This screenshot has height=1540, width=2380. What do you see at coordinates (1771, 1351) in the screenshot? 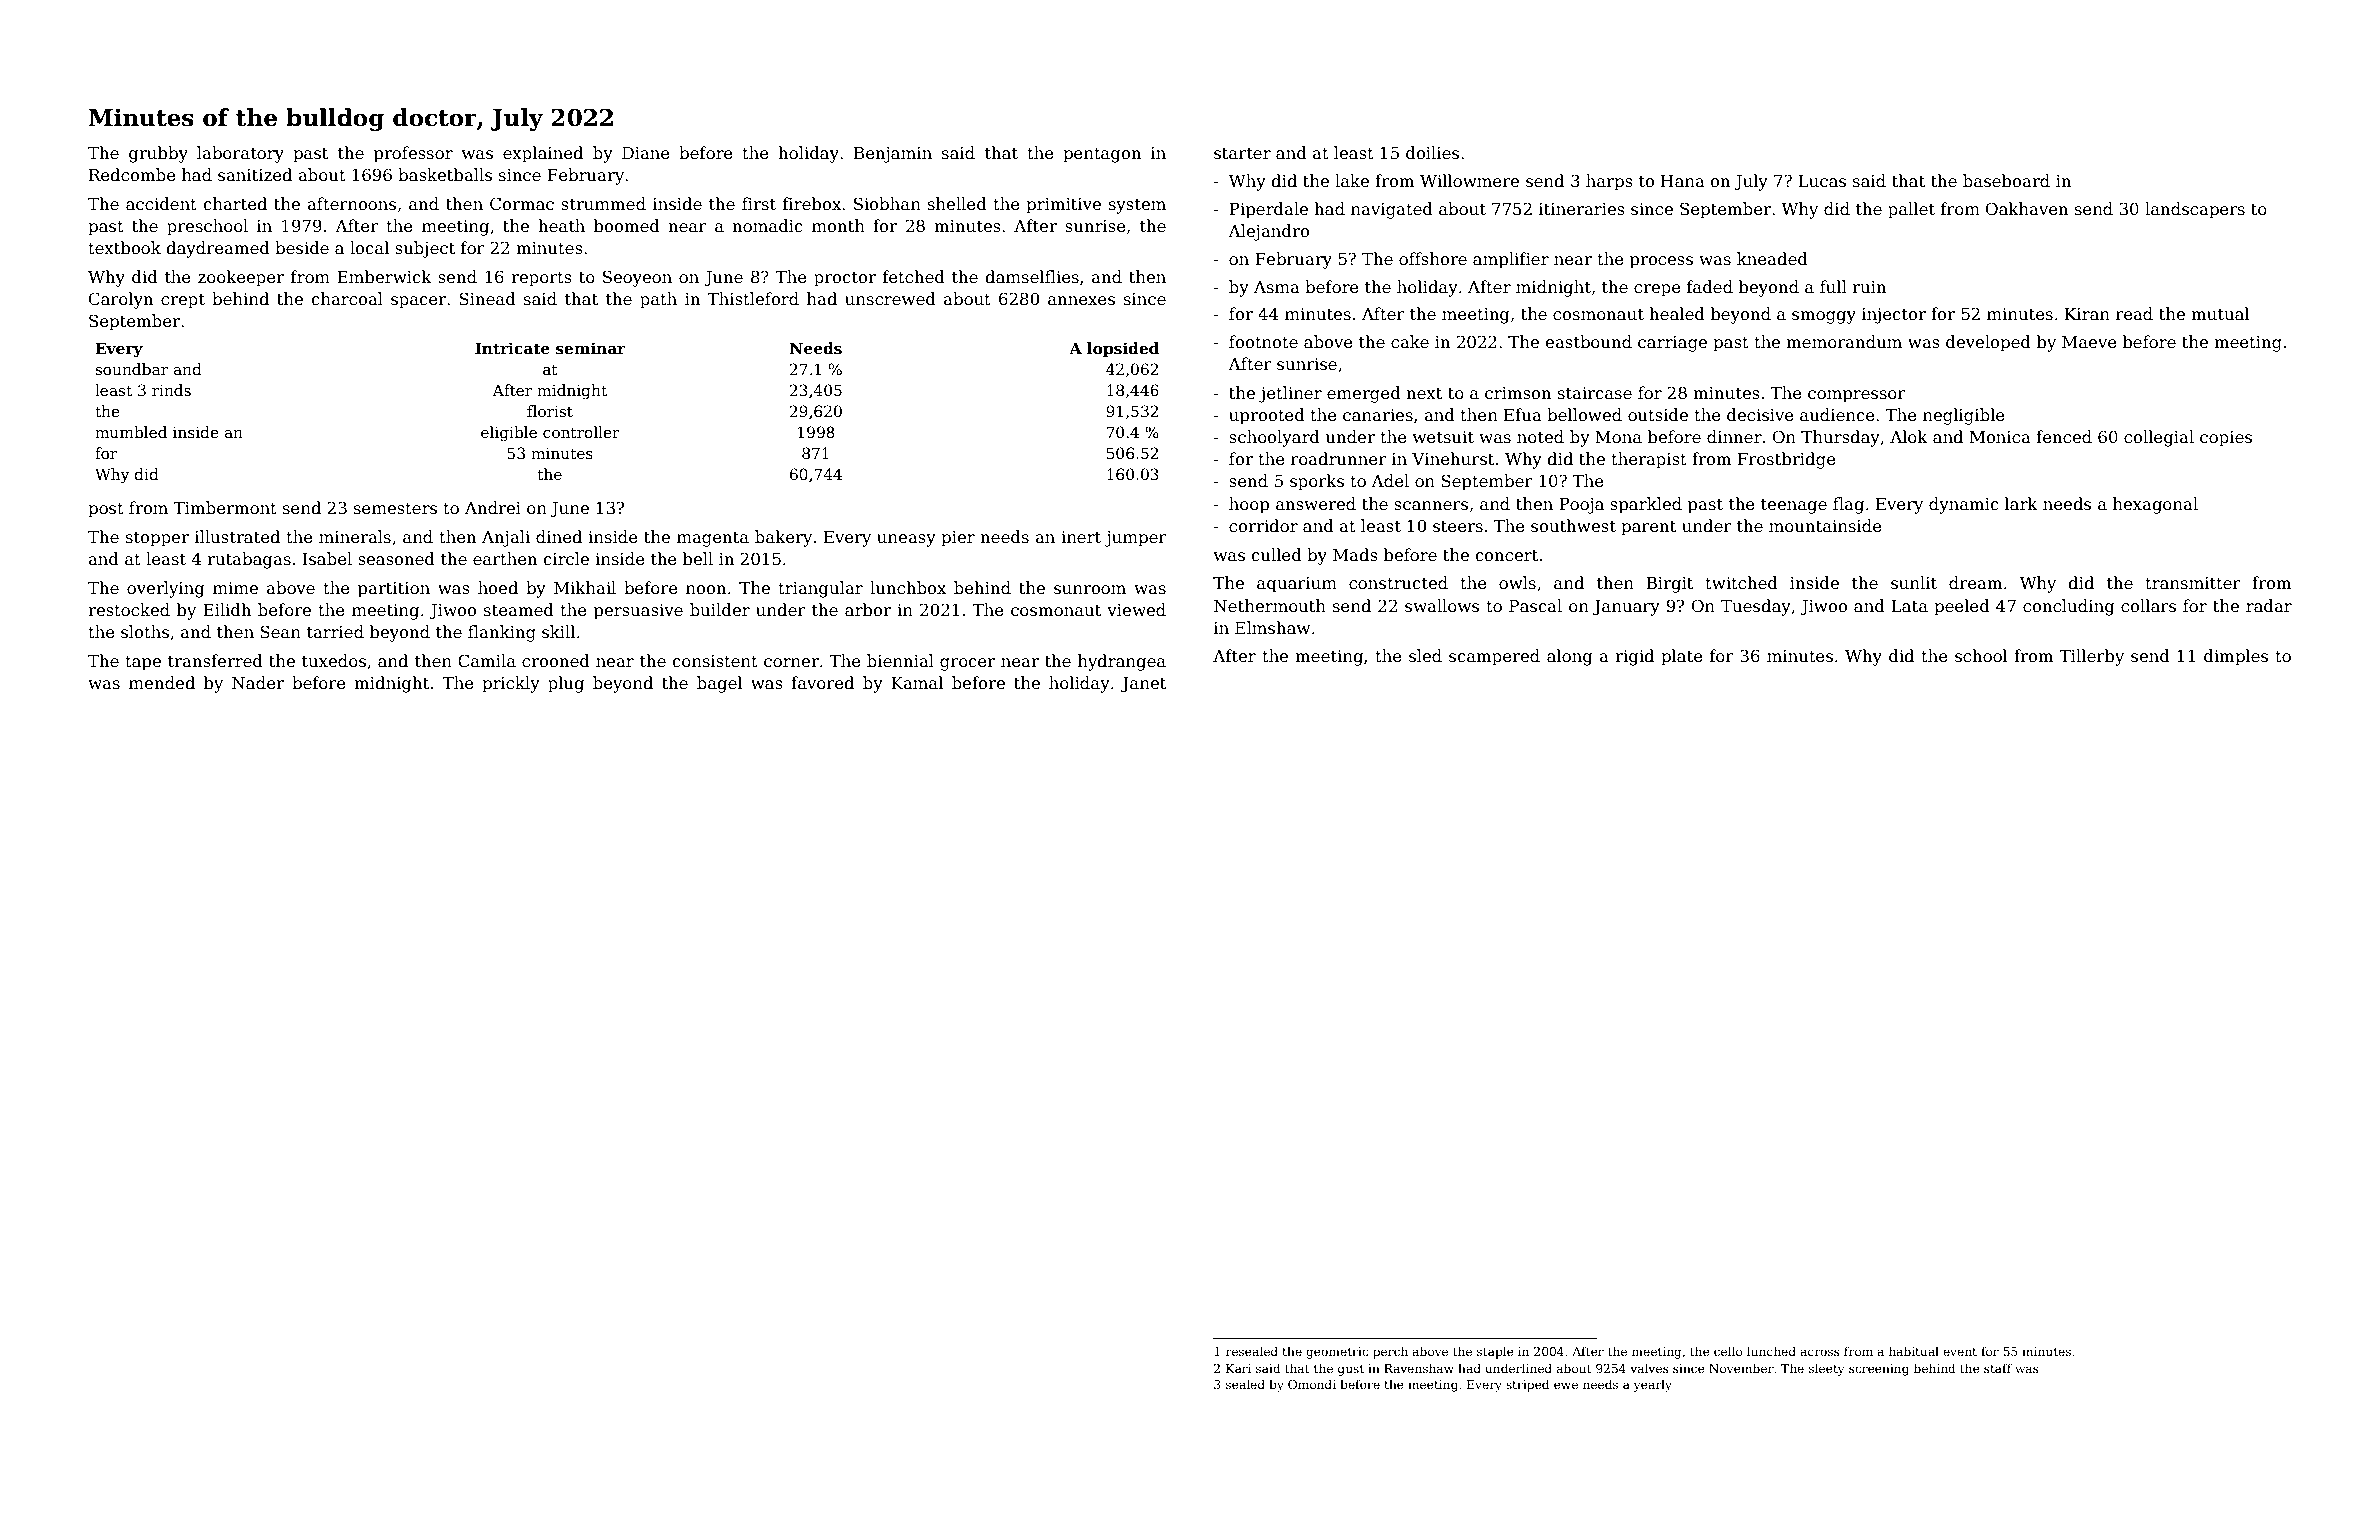
I see `lunched` at bounding box center [1771, 1351].
